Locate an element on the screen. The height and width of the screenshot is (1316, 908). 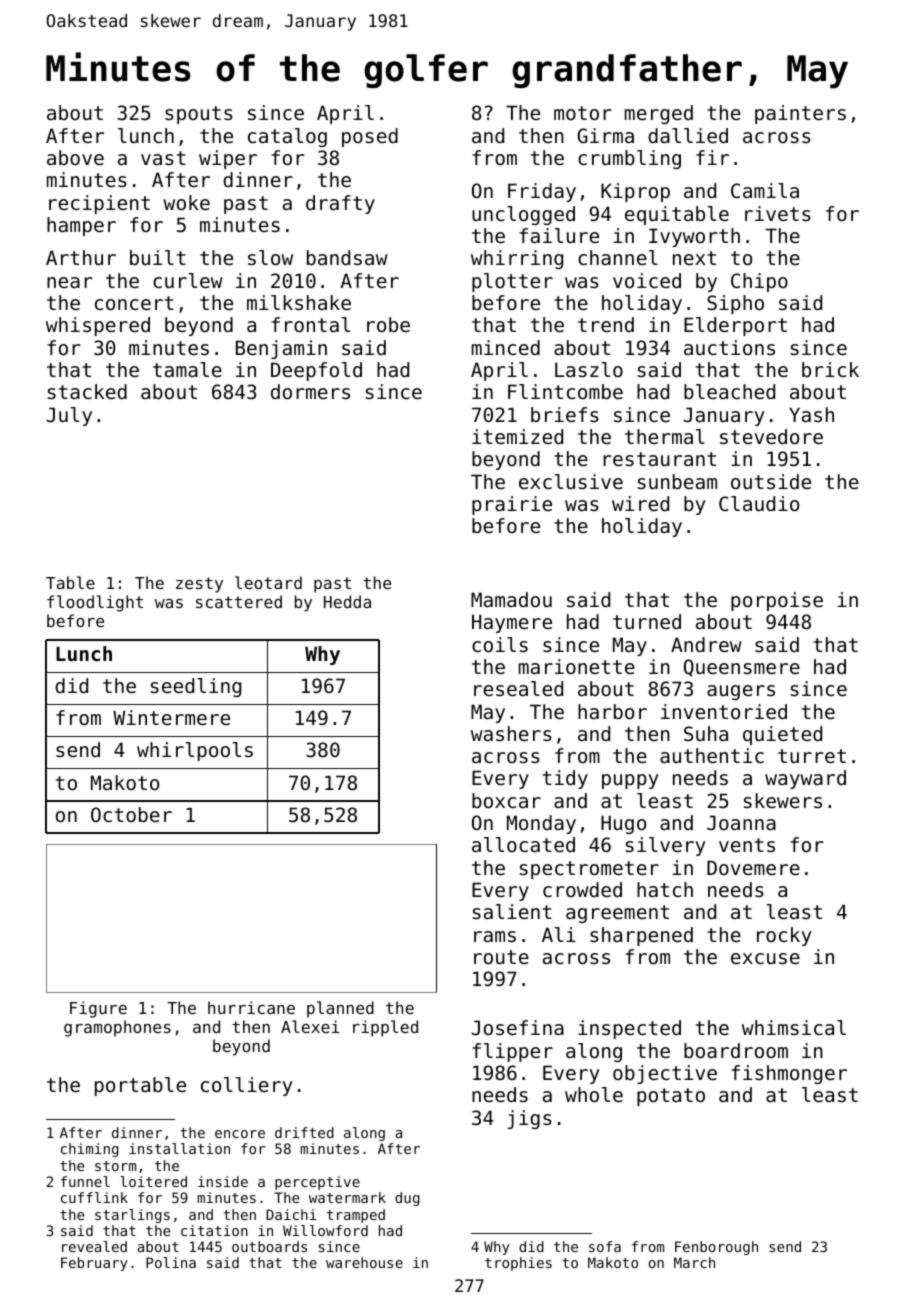
Hedda is located at coordinates (347, 601).
